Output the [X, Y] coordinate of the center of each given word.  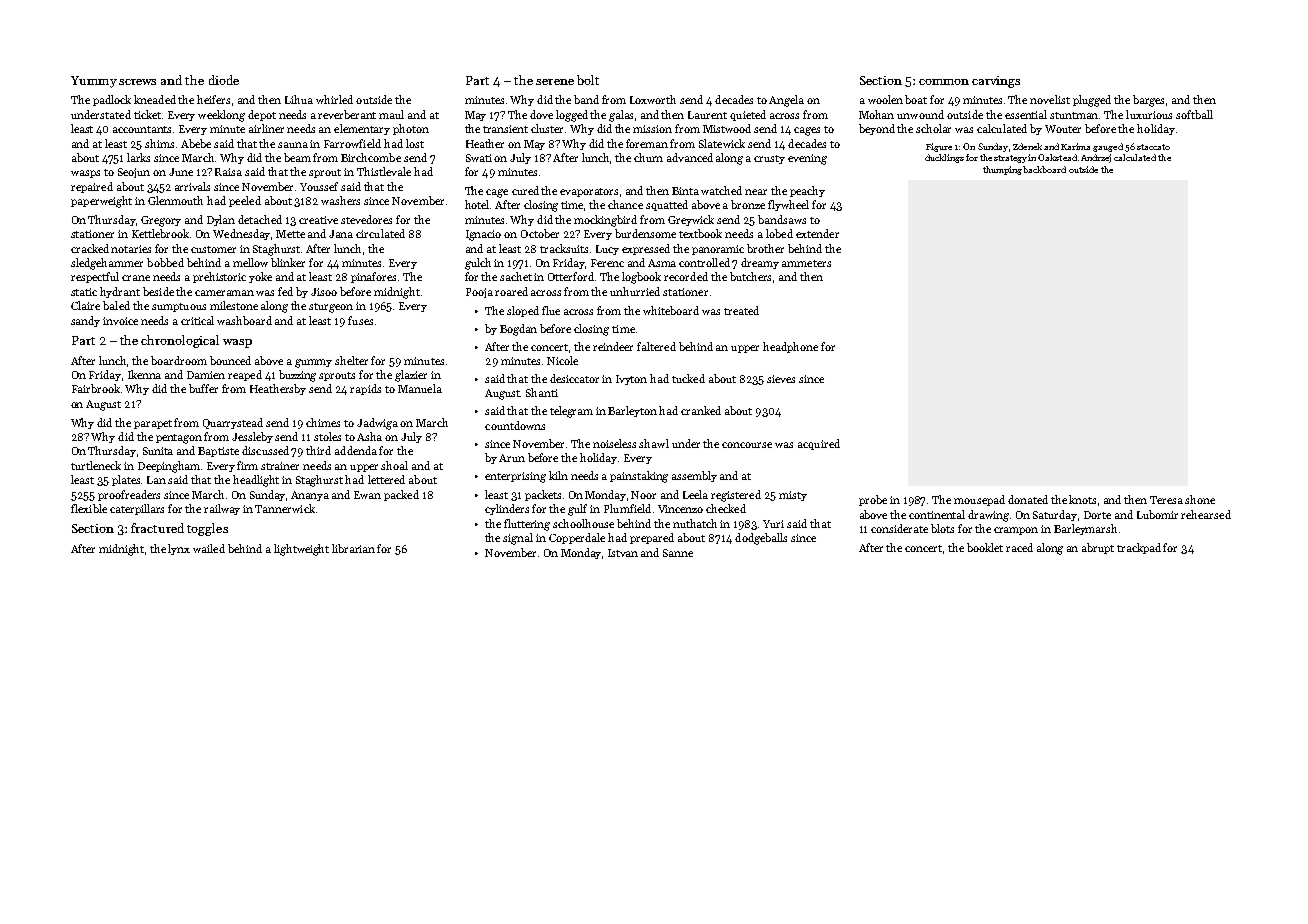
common [944, 82]
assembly [694, 476]
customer [213, 249]
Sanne [678, 553]
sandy [85, 321]
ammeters [806, 263]
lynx [179, 549]
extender [817, 233]
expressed [646, 249]
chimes [323, 422]
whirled [334, 99]
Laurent [707, 115]
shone [1200, 499]
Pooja [479, 293]
